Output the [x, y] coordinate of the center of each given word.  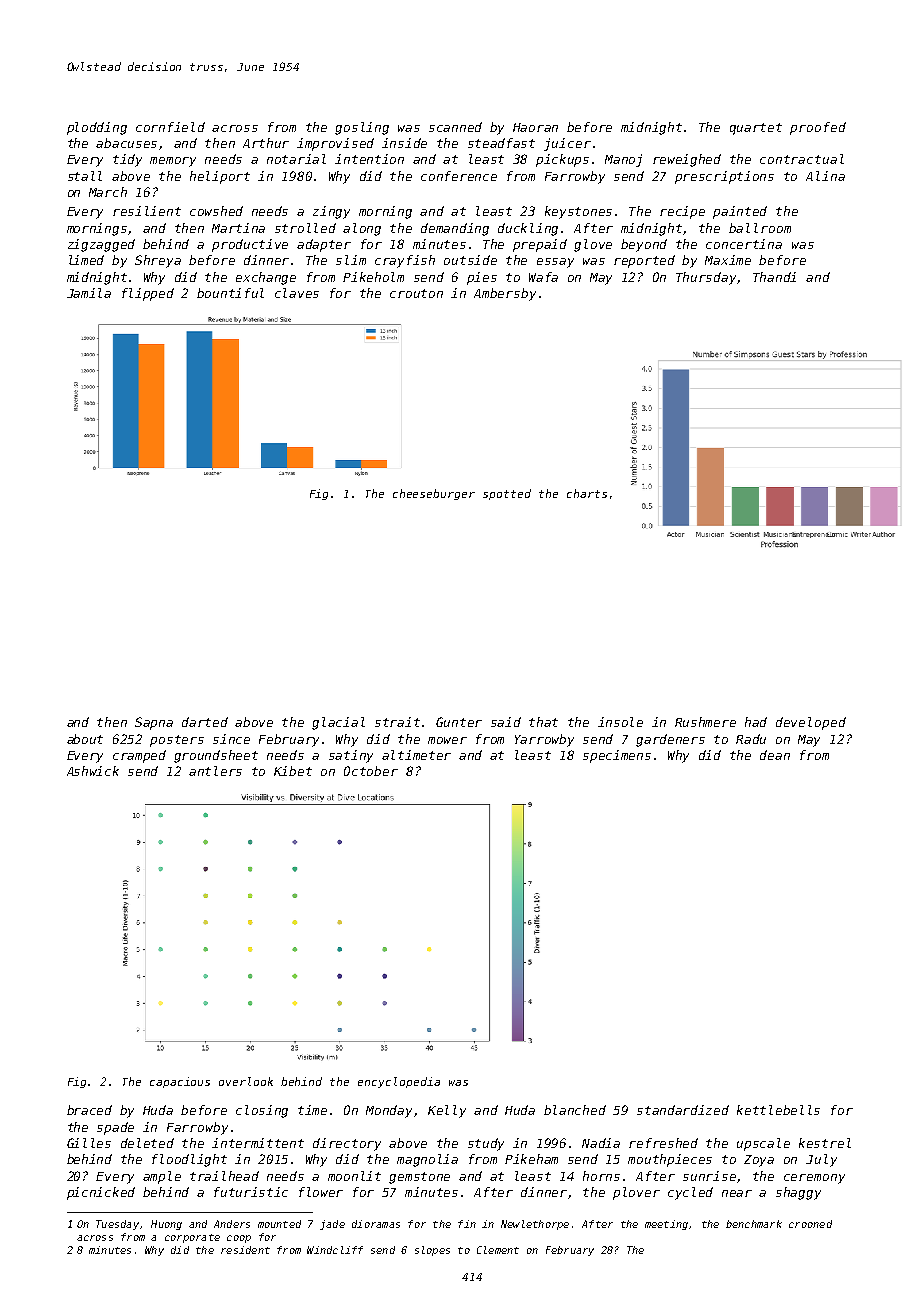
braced [89, 1110]
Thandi [774, 277]
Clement [498, 1250]
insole [620, 722]
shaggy [798, 1193]
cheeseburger [434, 494]
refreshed [663, 1143]
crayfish [405, 261]
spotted [507, 494]
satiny [351, 756]
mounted [279, 1224]
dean [775, 755]
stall [85, 176]
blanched [575, 1110]
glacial [338, 723]
